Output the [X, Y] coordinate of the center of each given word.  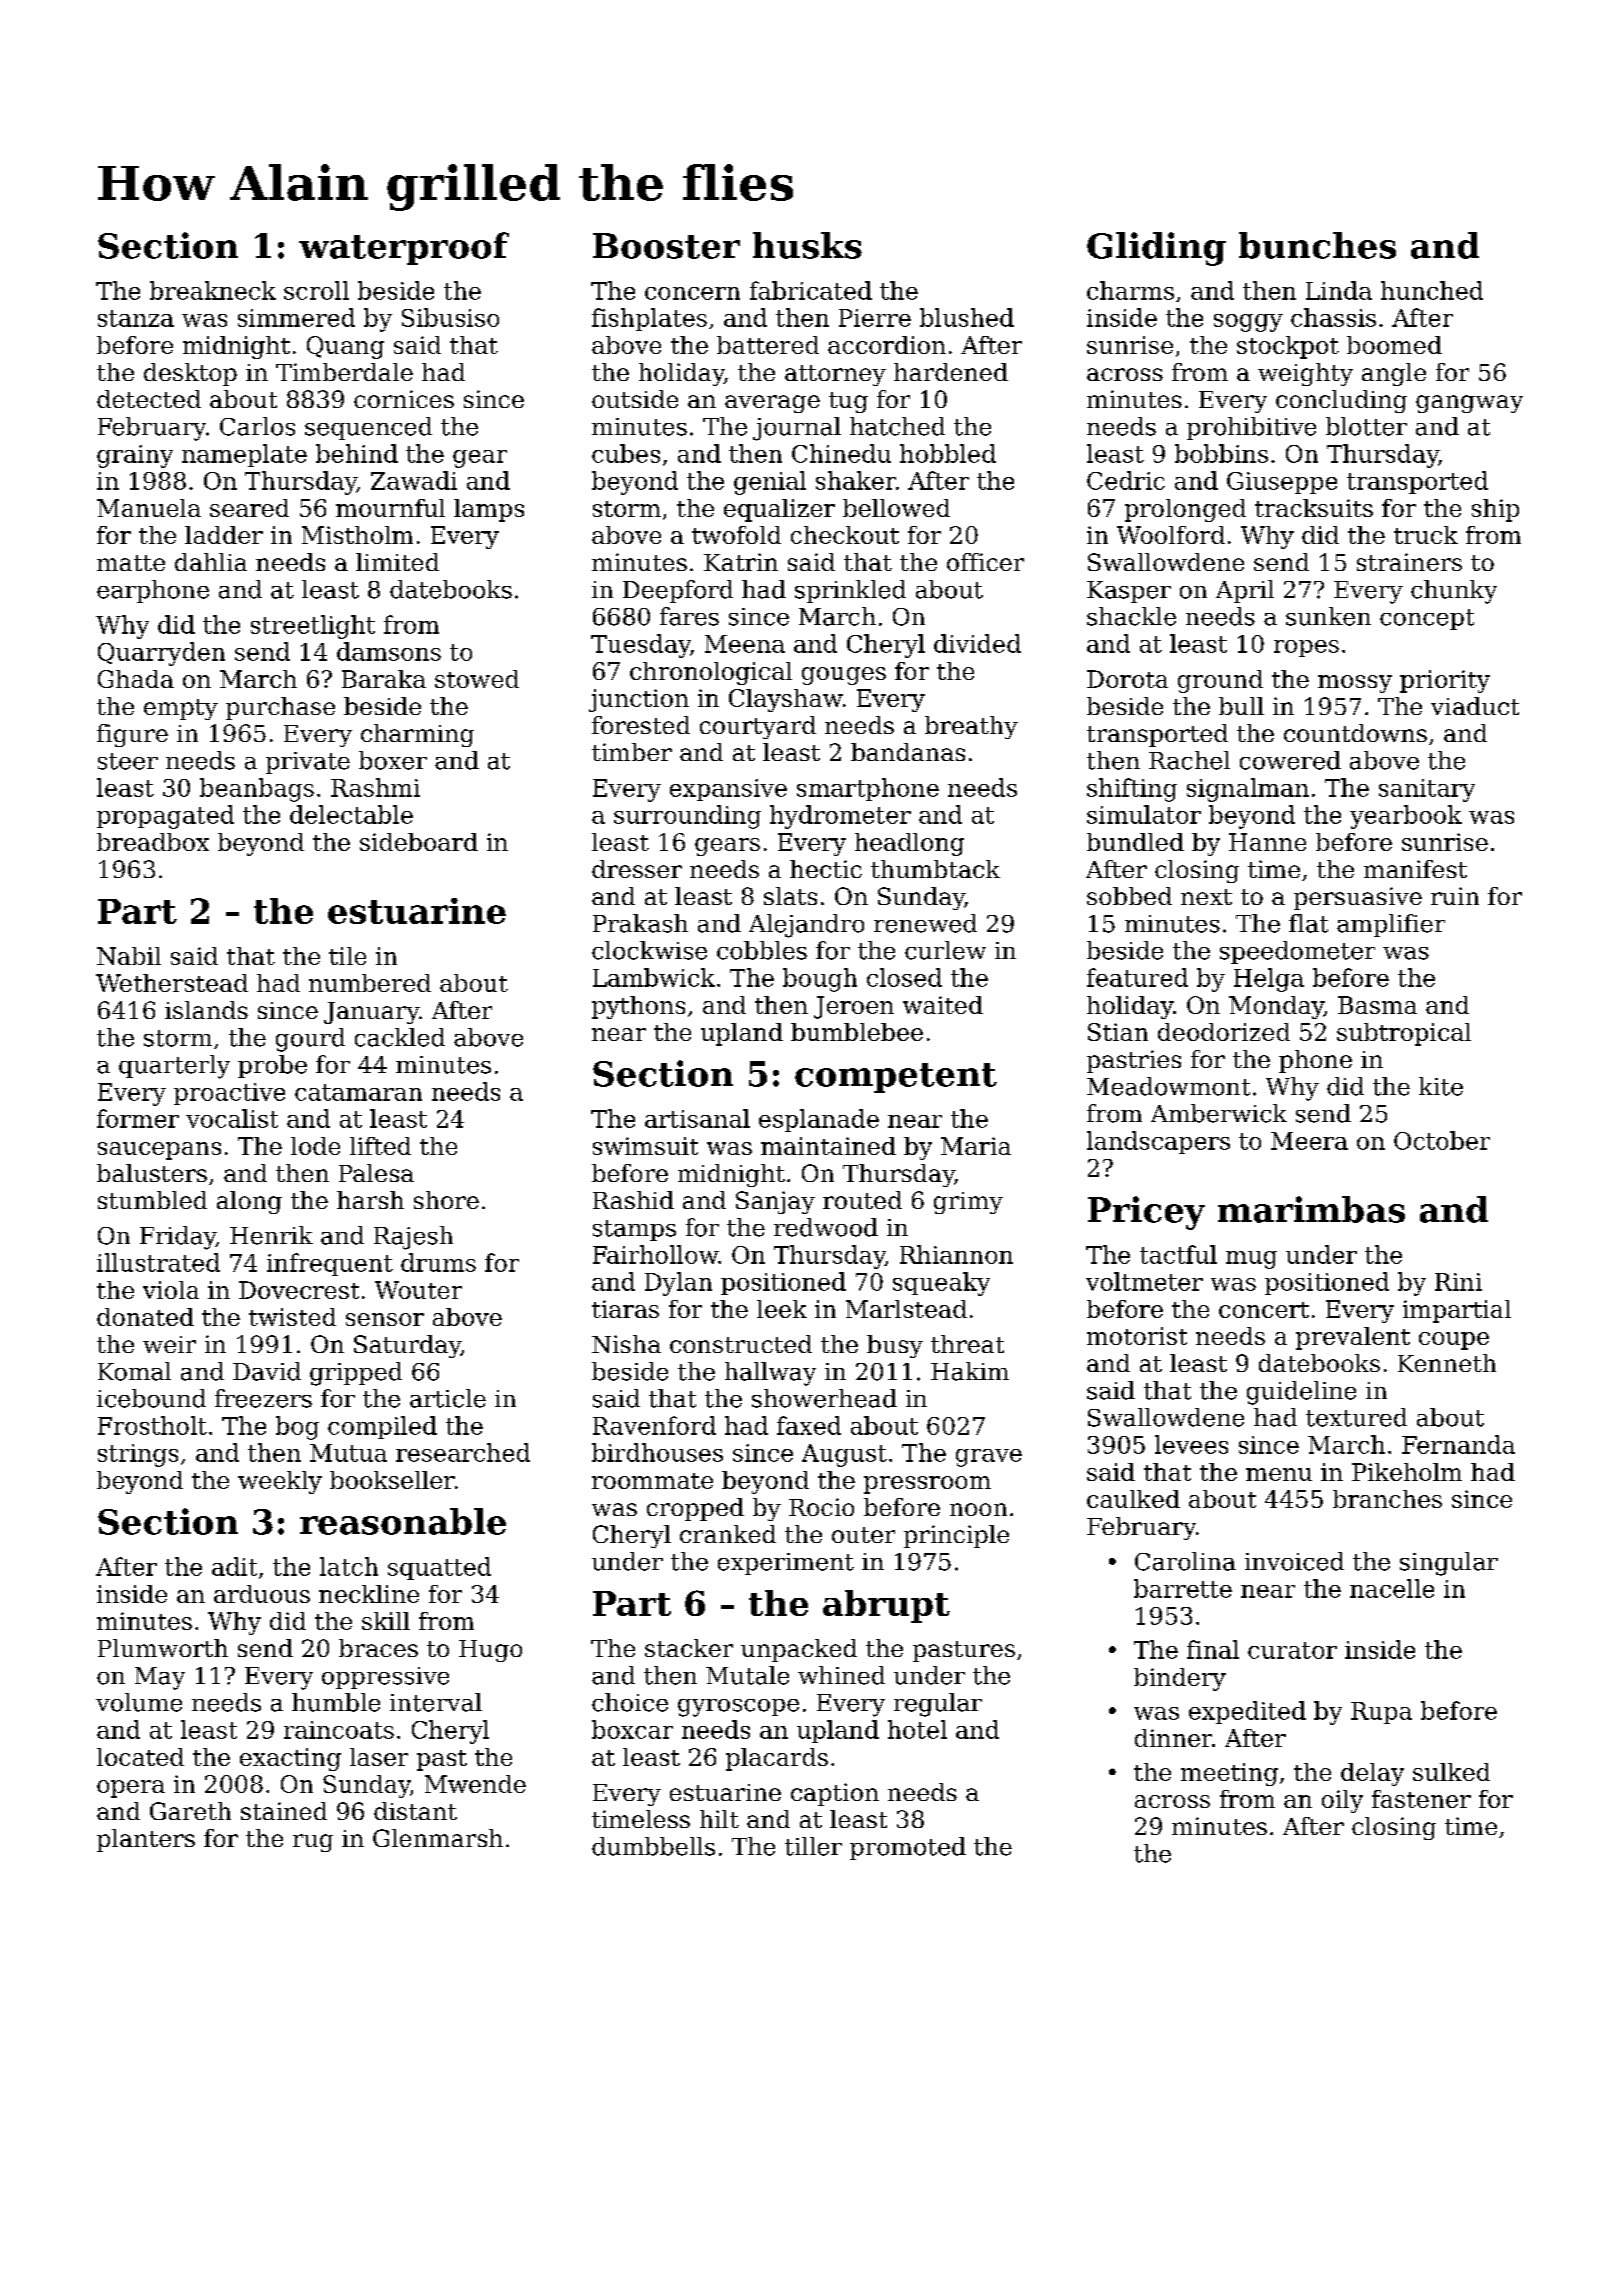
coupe [1454, 1341]
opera [131, 1789]
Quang [345, 347]
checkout [845, 535]
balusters [152, 1173]
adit [234, 1566]
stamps [634, 1230]
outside [635, 399]
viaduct [1475, 706]
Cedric [1126, 480]
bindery [1180, 1679]
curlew [945, 950]
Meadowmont [1168, 1086]
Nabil [129, 956]
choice [630, 1702]
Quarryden [161, 654]
